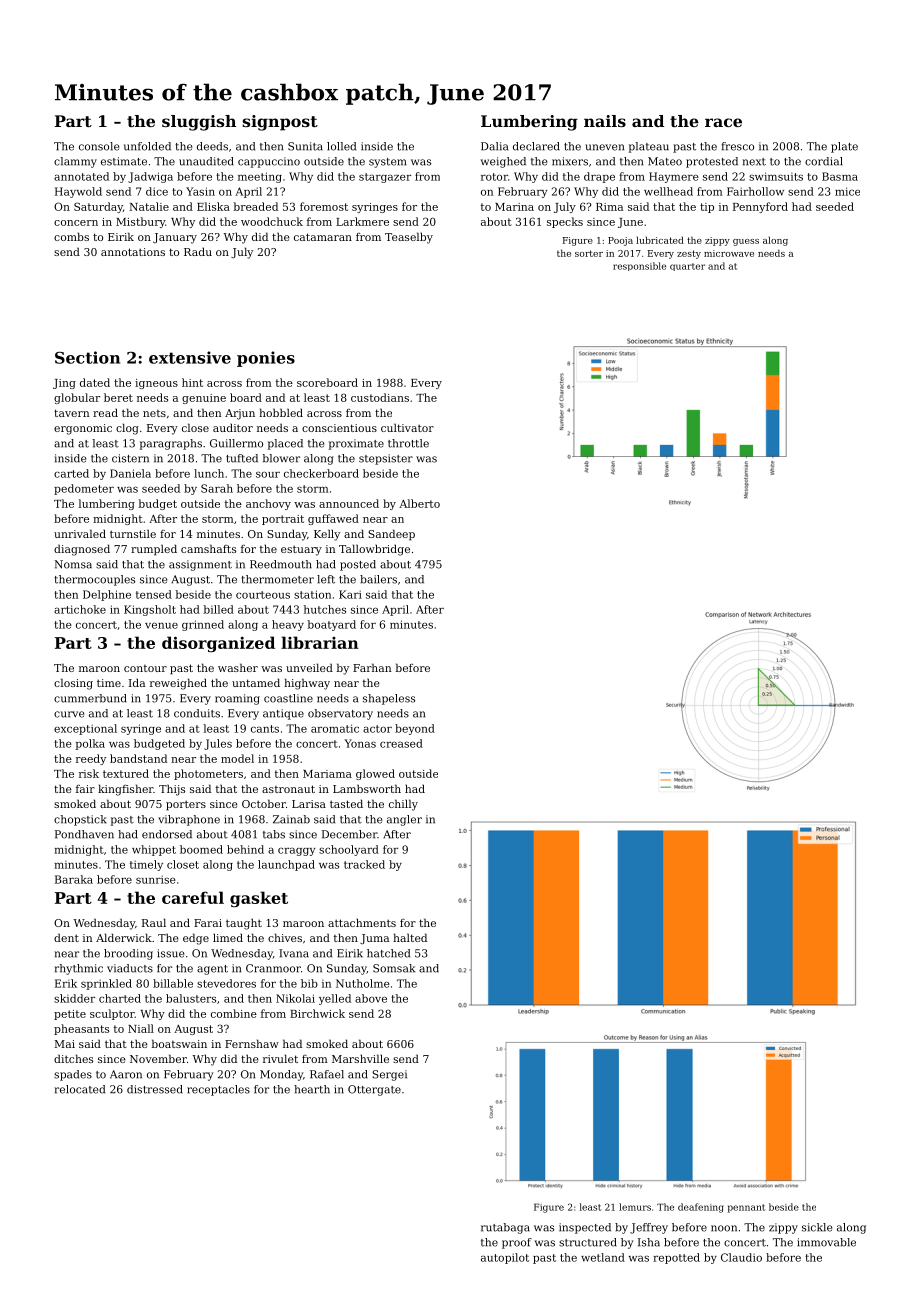  I want to click on quarter, so click(687, 267).
